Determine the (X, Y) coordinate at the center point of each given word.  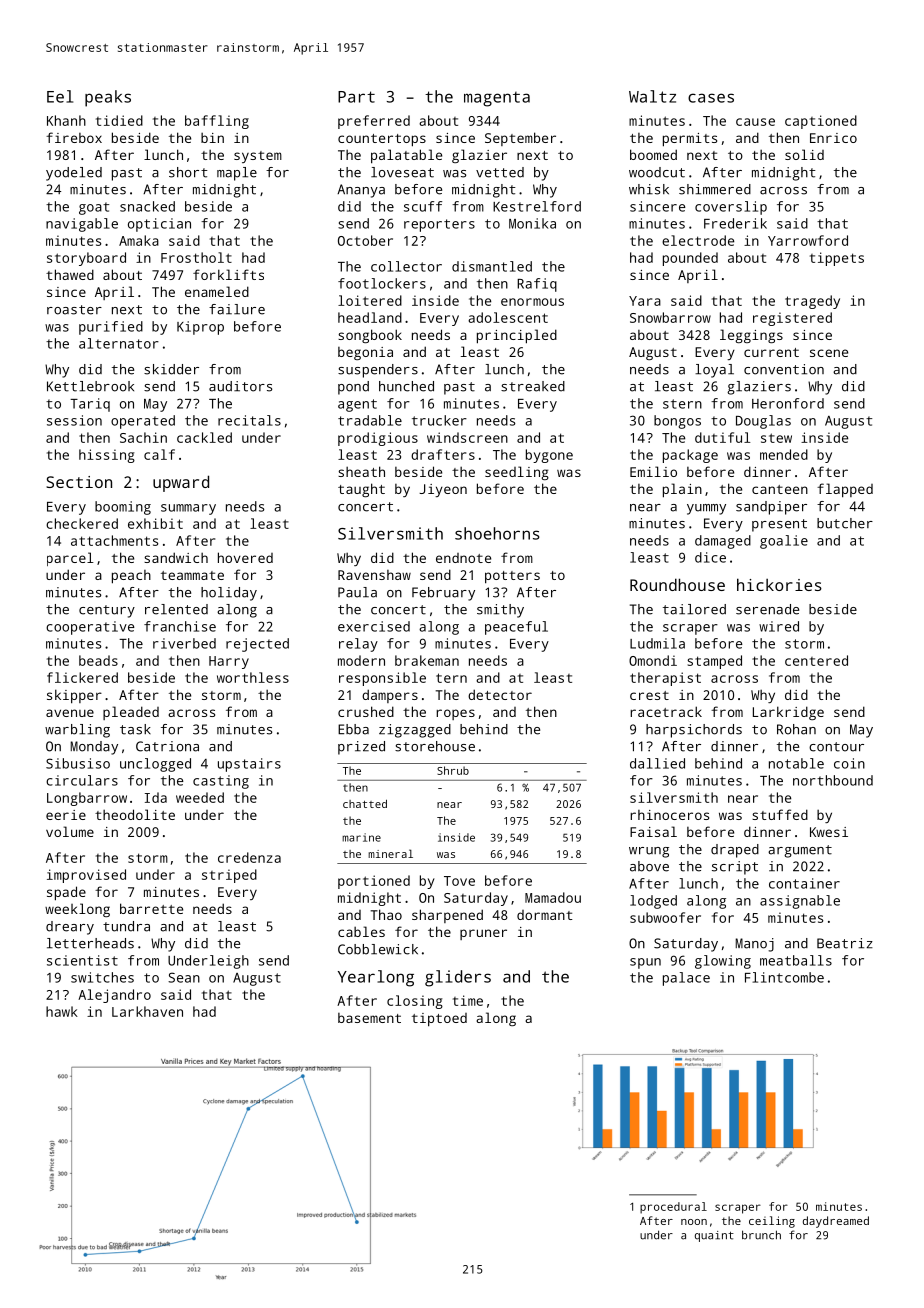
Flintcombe (784, 977)
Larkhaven (147, 1011)
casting (221, 782)
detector (500, 694)
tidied (119, 120)
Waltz (652, 96)
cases (711, 98)
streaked (533, 386)
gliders (458, 978)
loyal (714, 371)
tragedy (812, 302)
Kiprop (200, 328)
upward (181, 483)
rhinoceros (669, 815)
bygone (549, 456)
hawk (62, 1011)
